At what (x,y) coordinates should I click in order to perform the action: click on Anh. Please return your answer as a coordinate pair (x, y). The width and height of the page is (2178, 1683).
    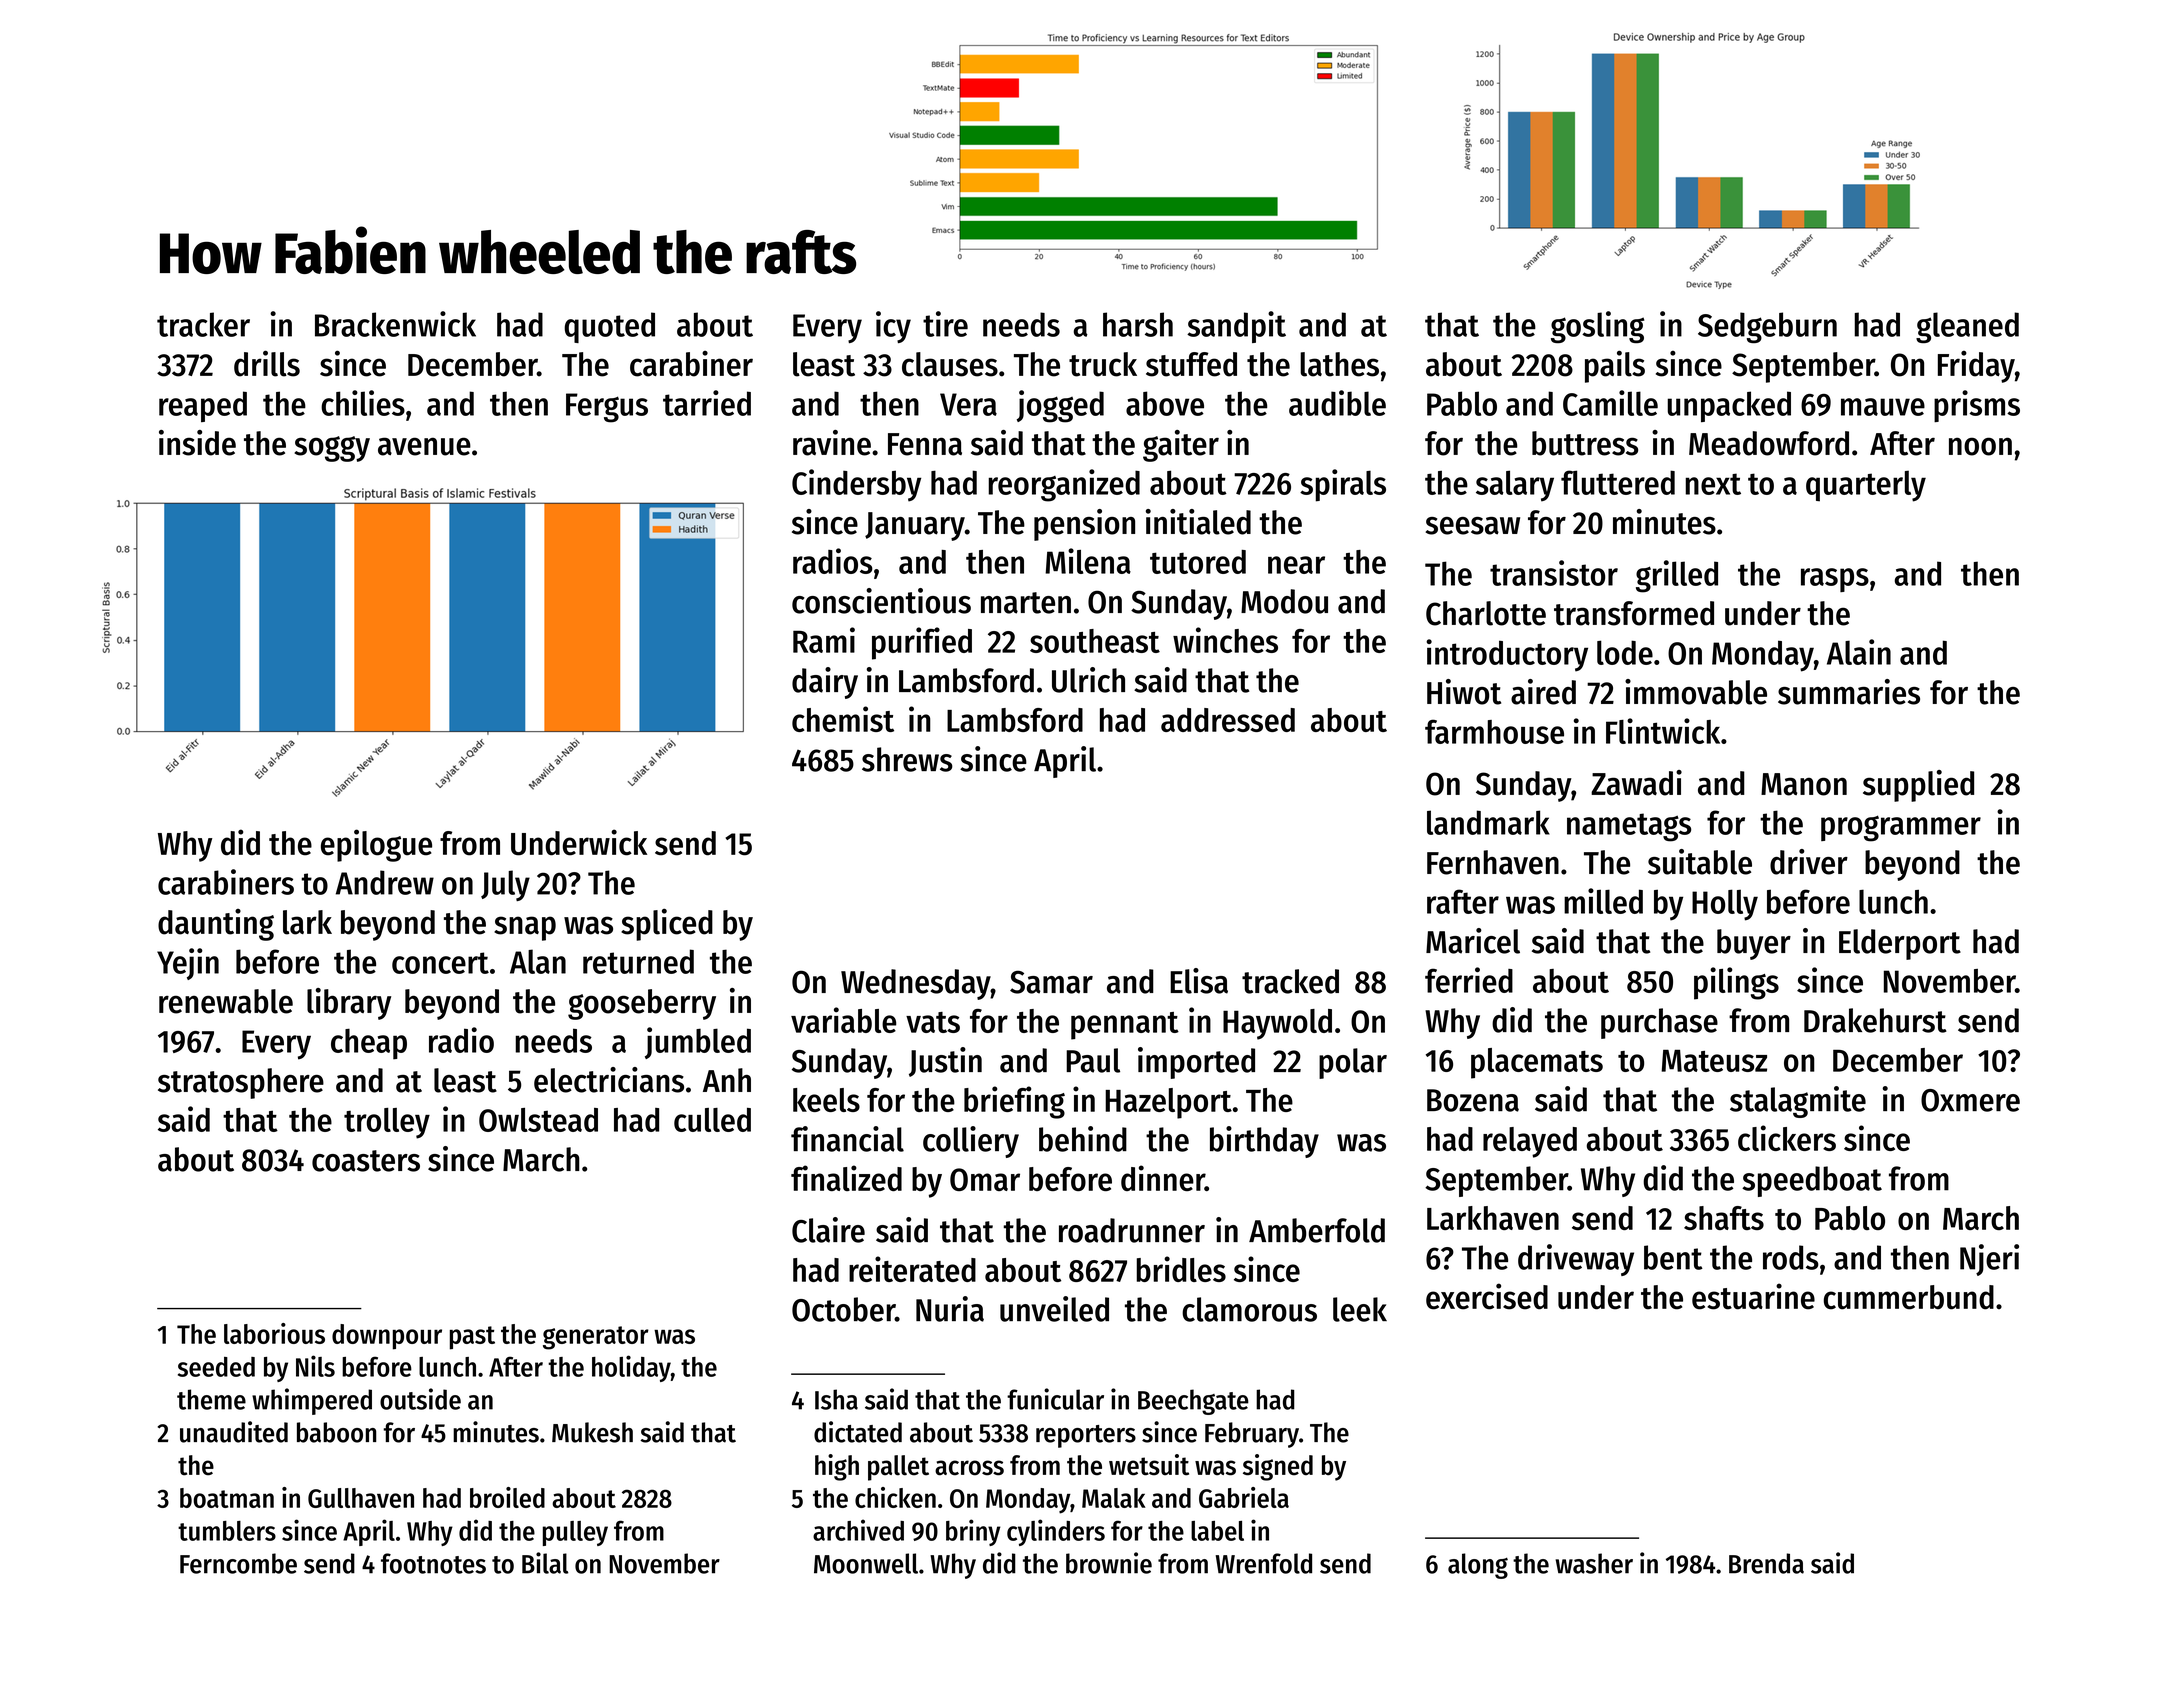
    Looking at the image, I should click on (727, 1080).
